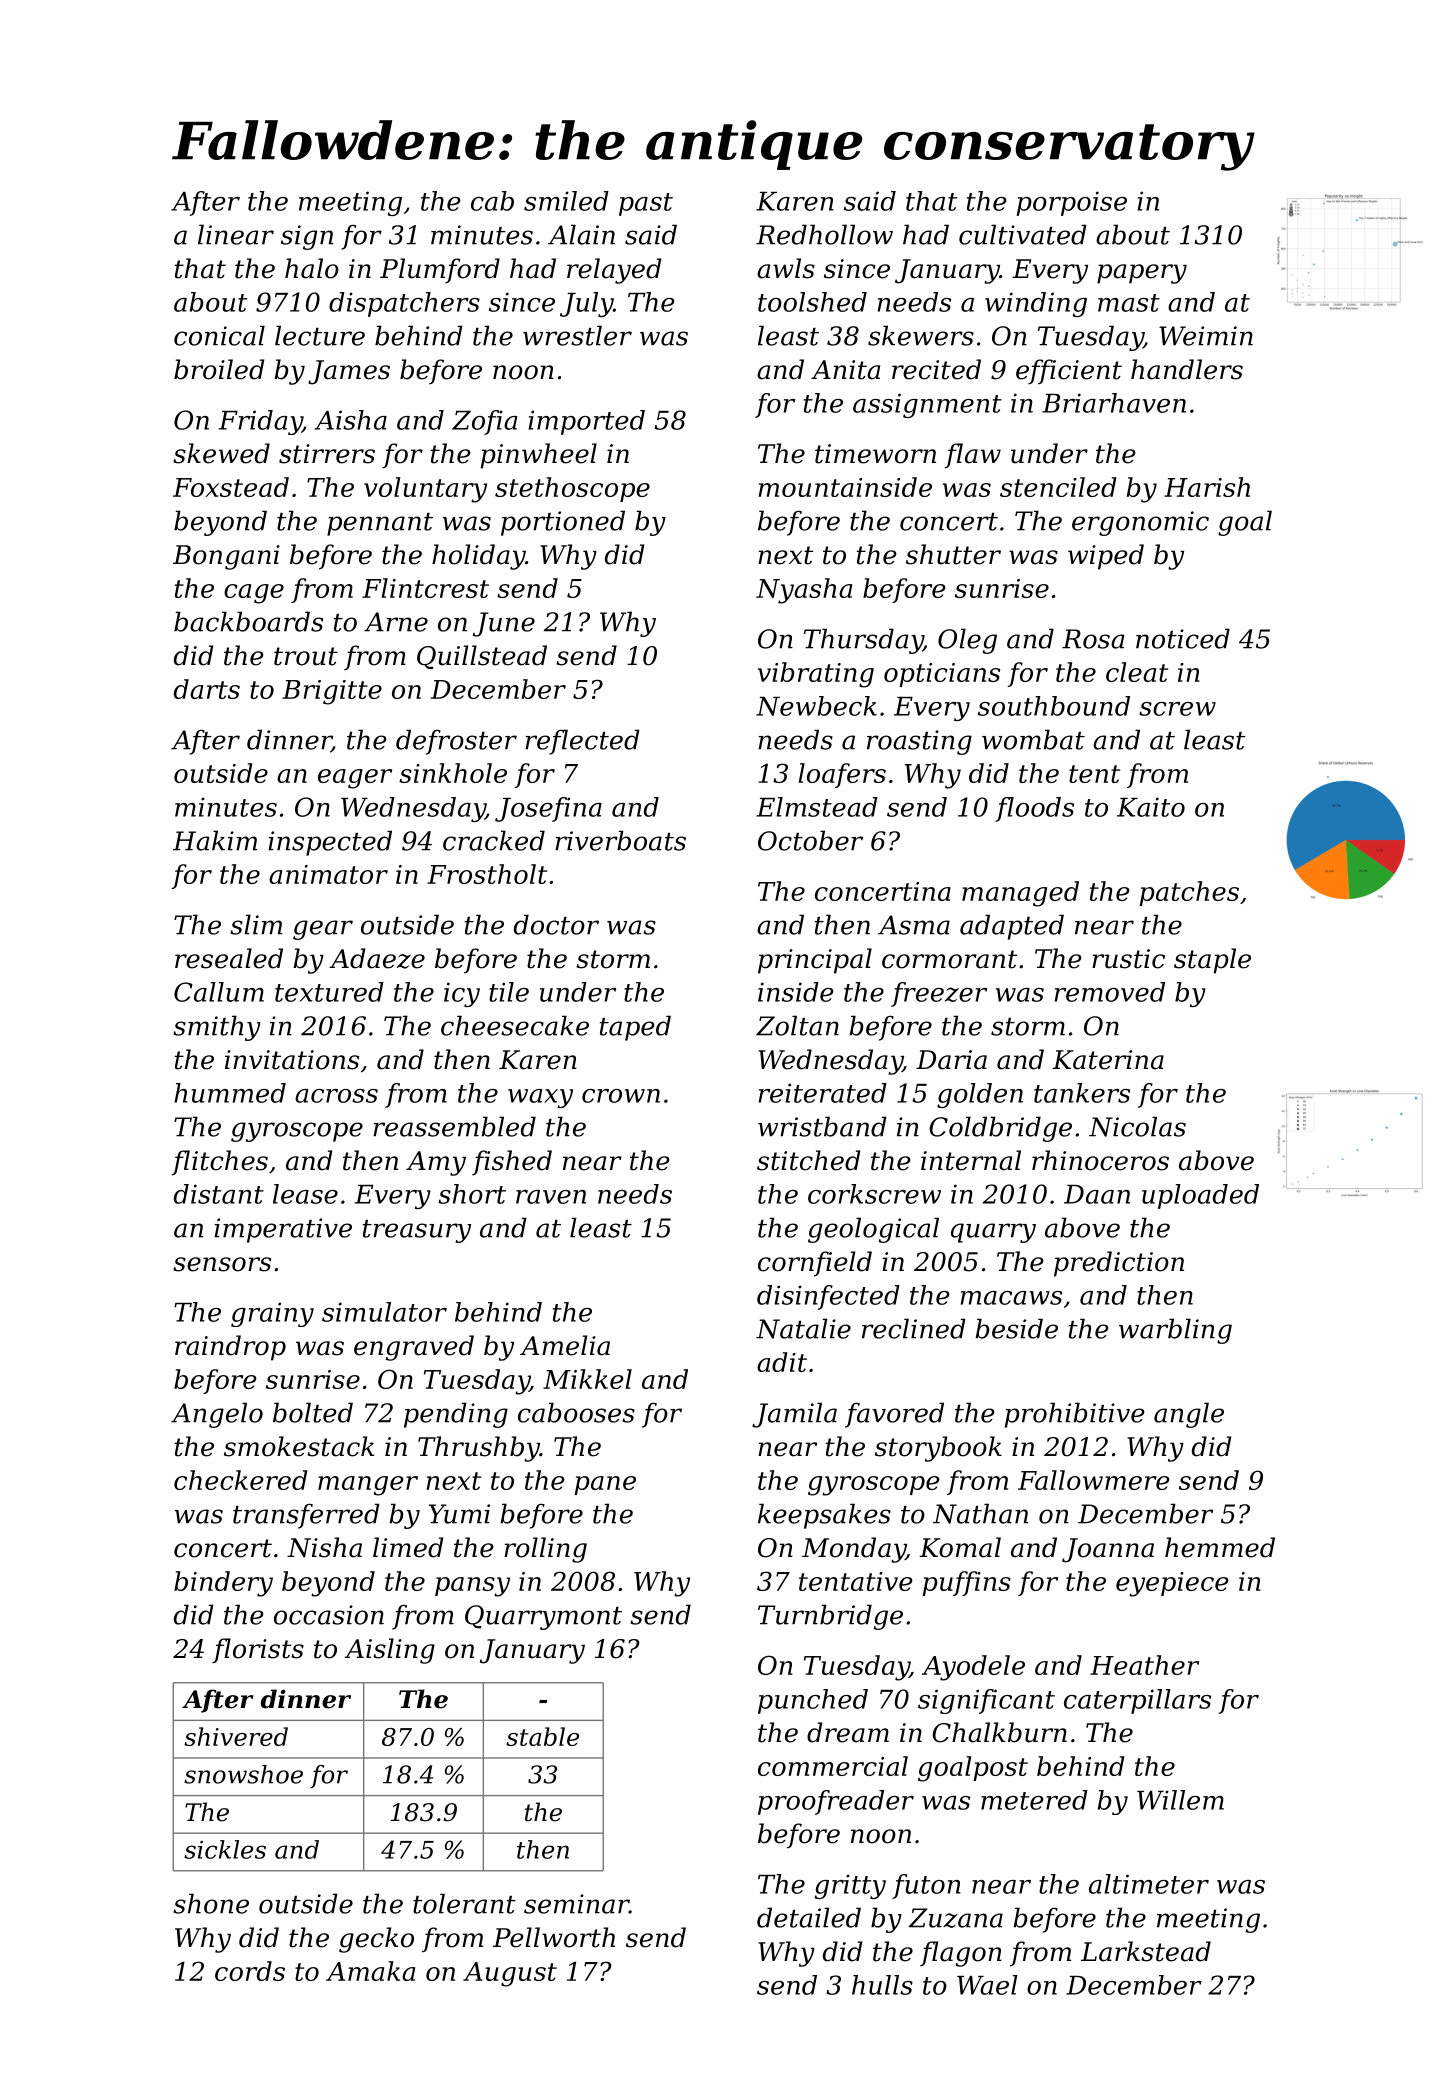 The image size is (1450, 2100). I want to click on prohibitive, so click(1074, 1415).
